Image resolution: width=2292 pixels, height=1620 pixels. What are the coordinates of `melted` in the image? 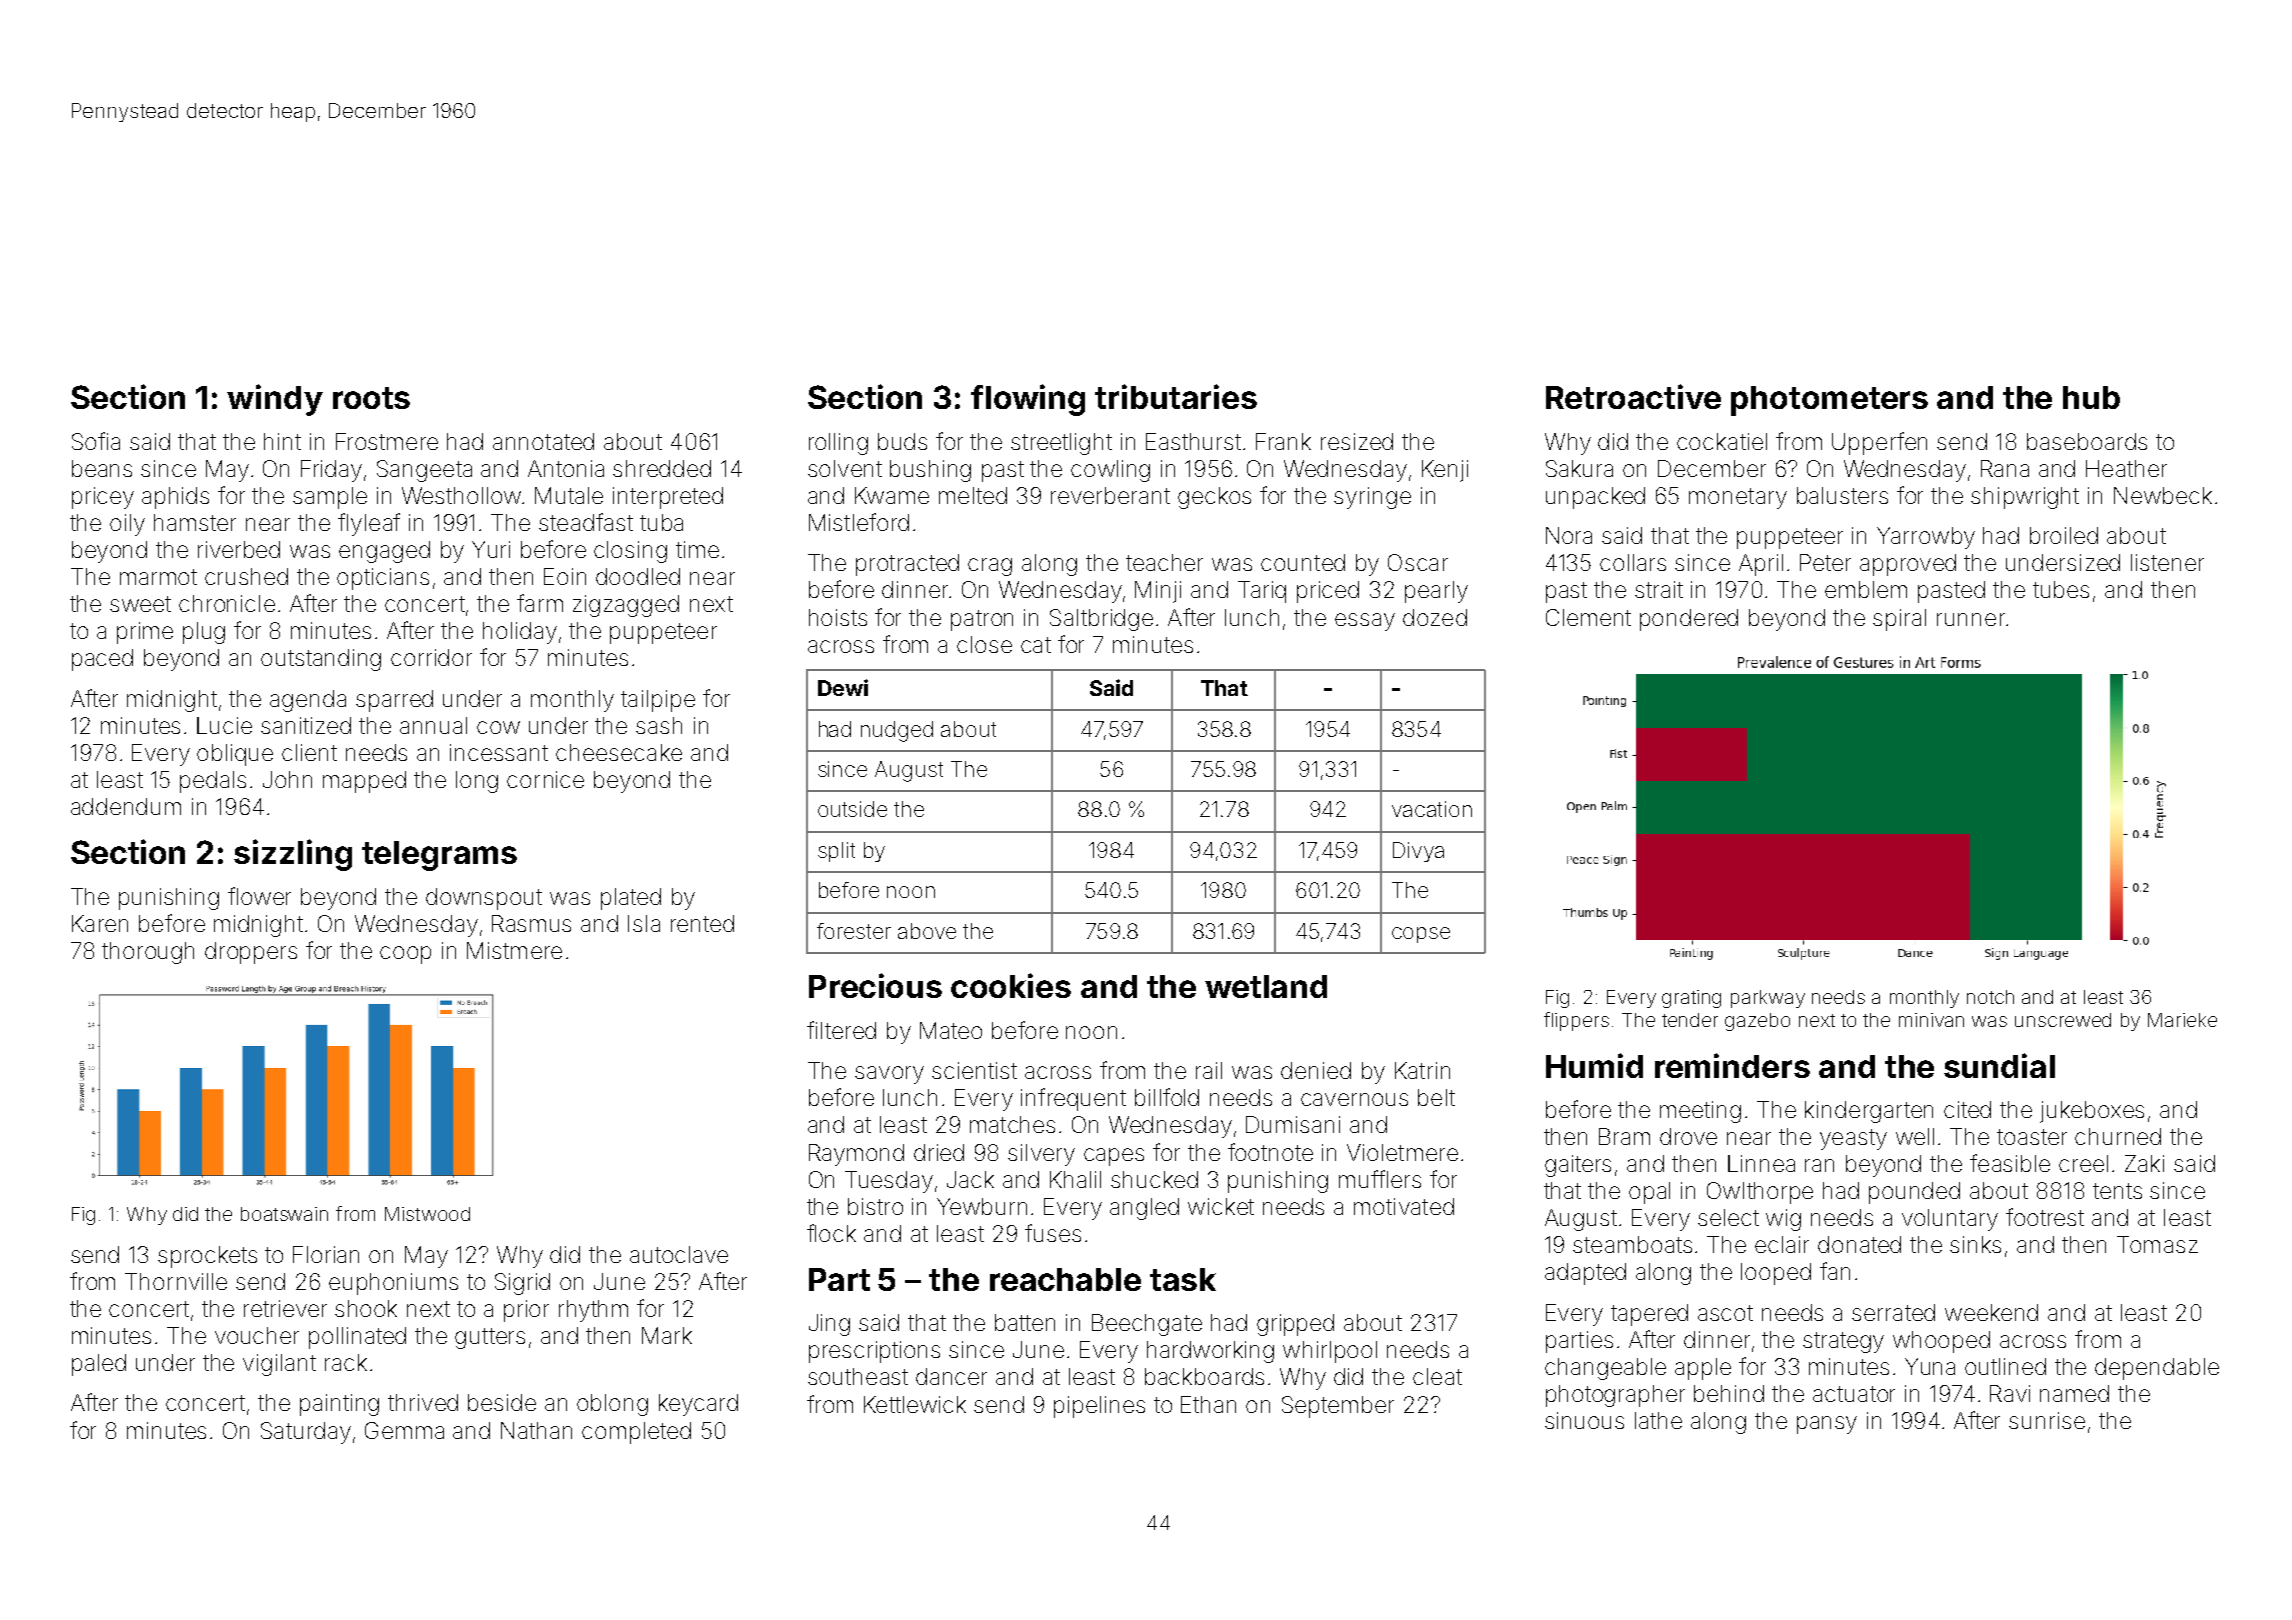 It's located at (973, 495).
